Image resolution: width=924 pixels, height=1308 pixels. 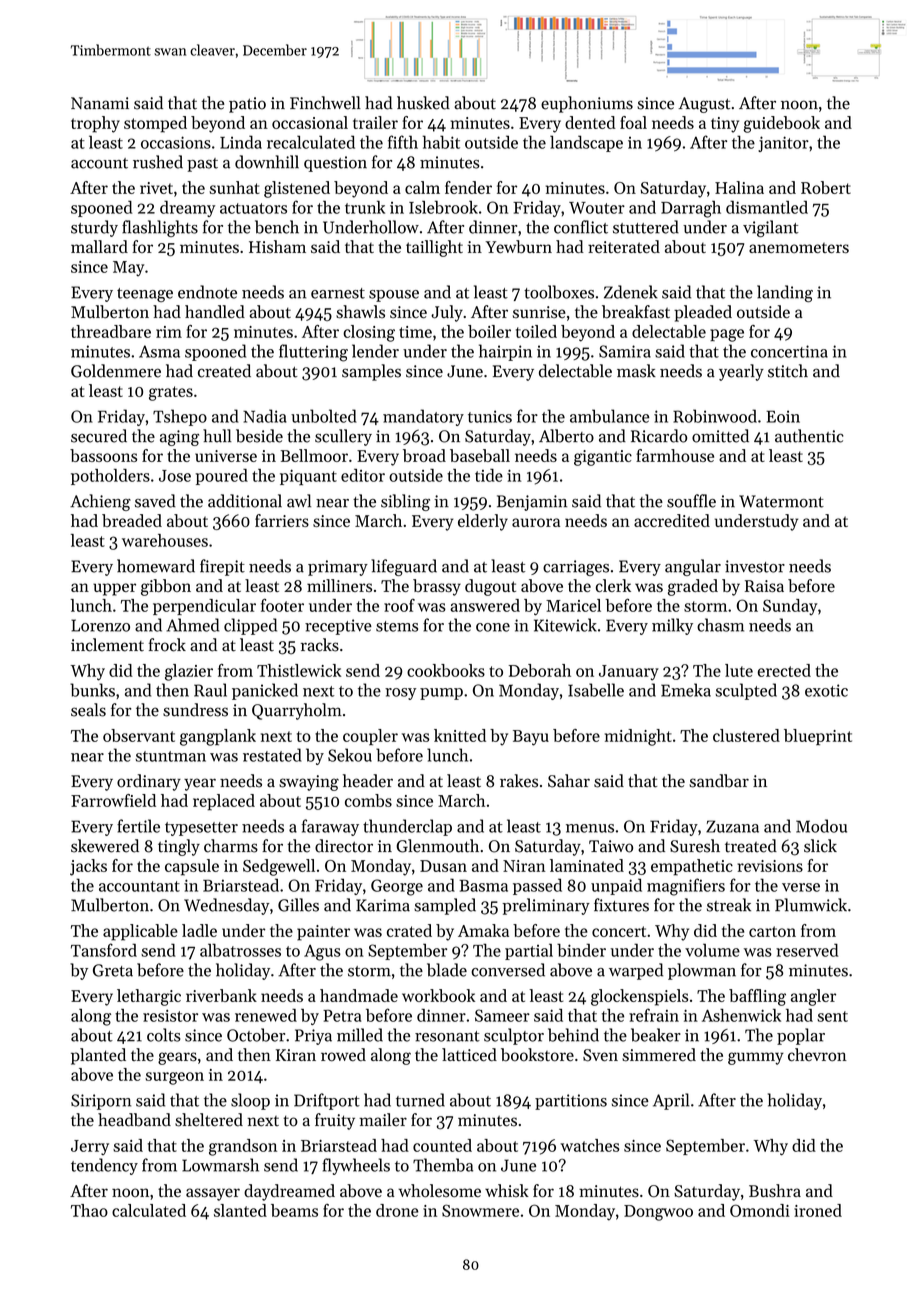 I want to click on potholders, so click(x=110, y=477).
